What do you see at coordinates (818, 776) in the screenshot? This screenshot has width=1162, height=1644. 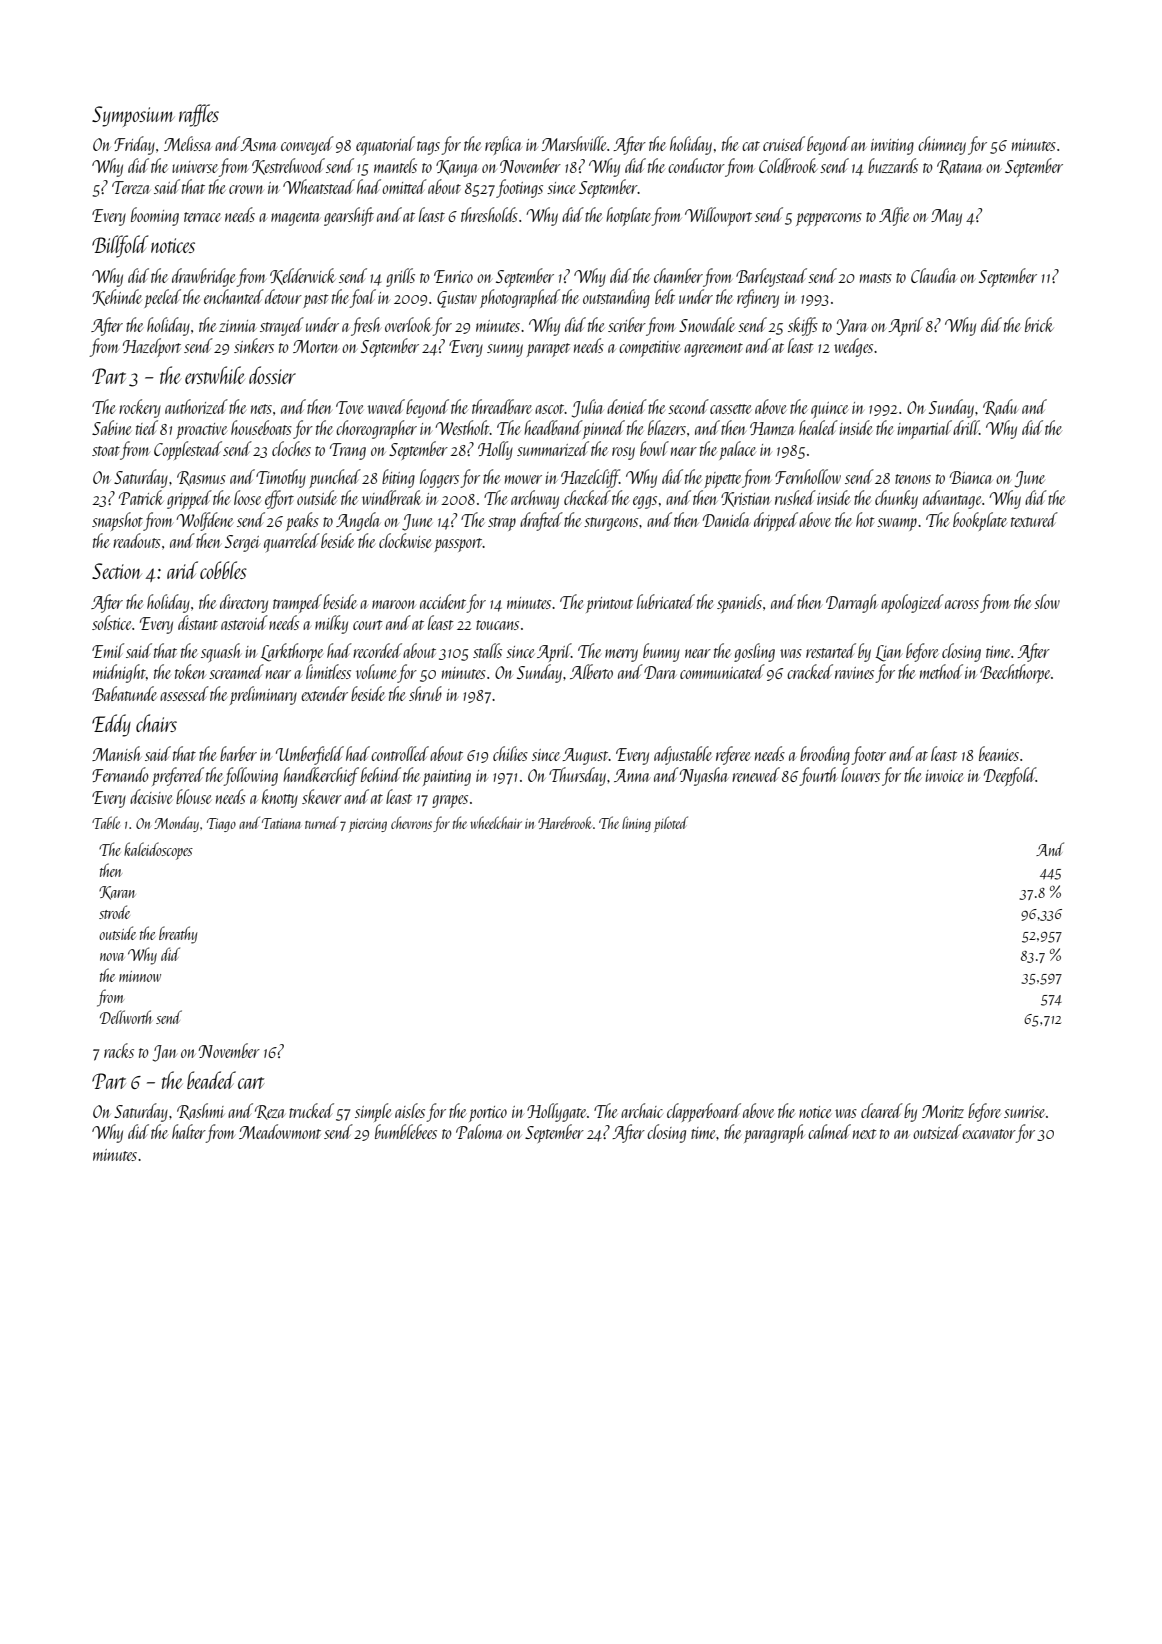 I see `fourth` at bounding box center [818, 776].
